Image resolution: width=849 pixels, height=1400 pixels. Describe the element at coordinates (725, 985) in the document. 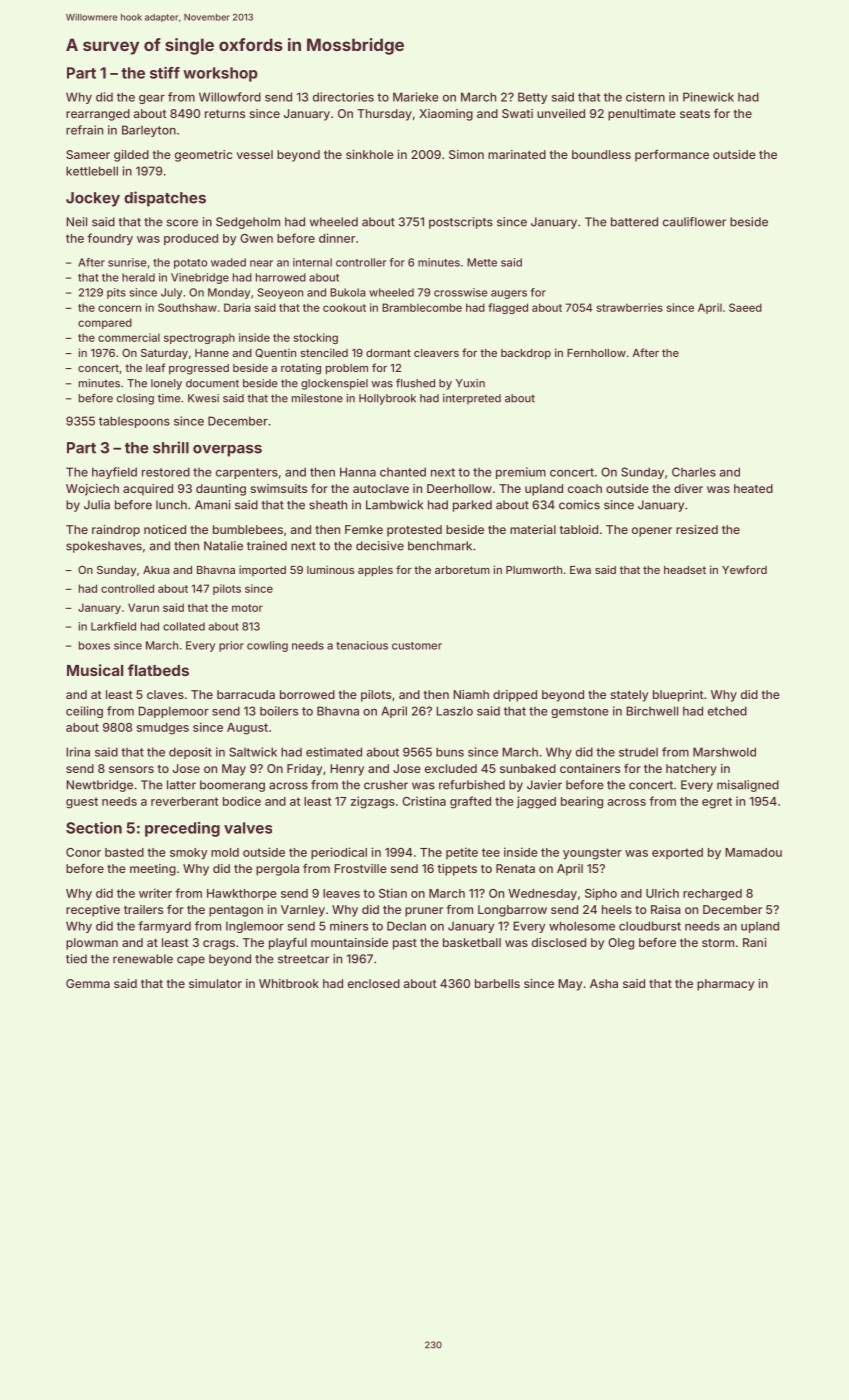

I see `pharmacy` at that location.
